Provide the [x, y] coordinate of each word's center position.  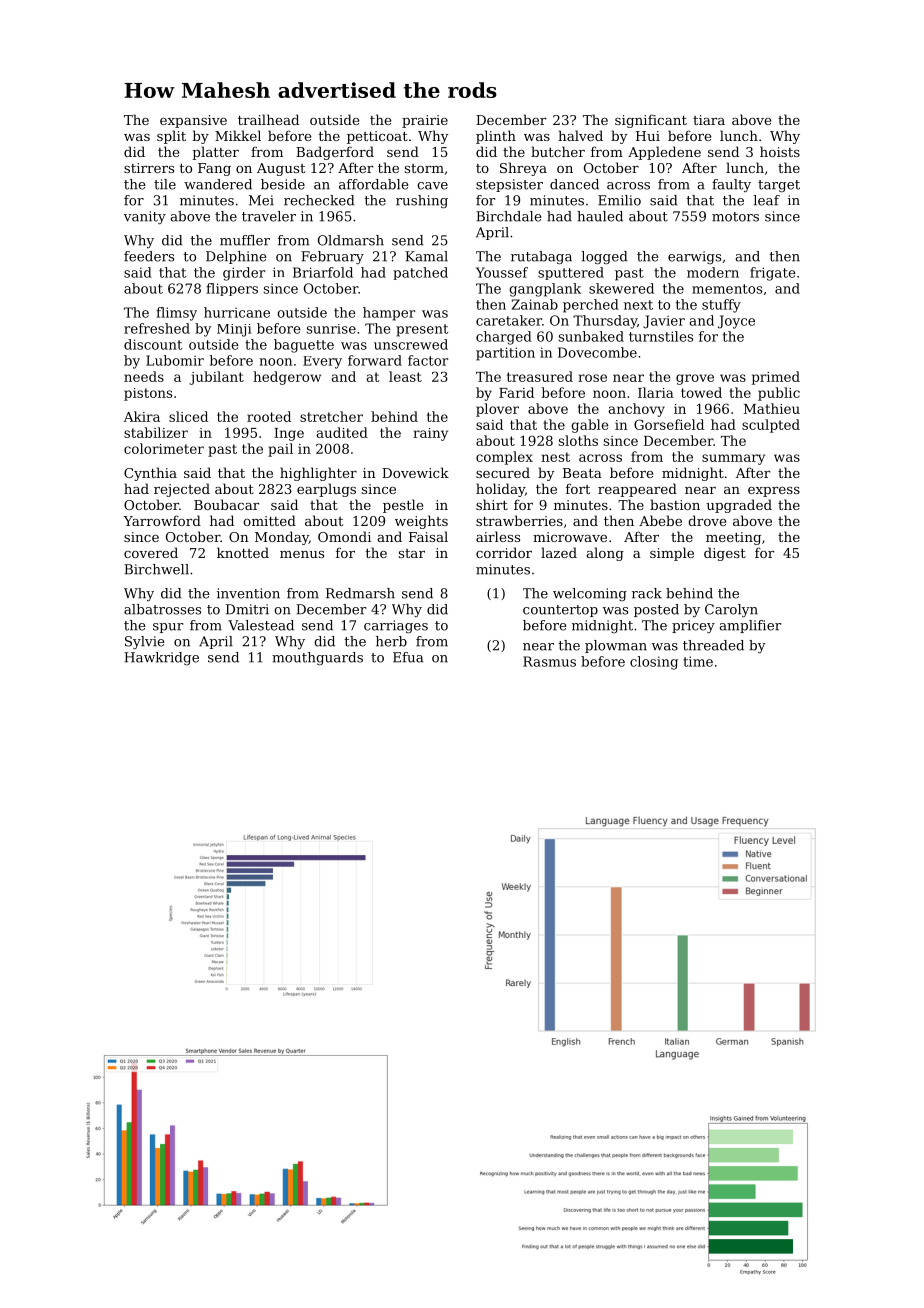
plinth [496, 137]
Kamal [426, 256]
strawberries [519, 520]
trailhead [268, 119]
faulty [731, 185]
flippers [232, 289]
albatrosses [162, 609]
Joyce [736, 322]
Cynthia [150, 474]
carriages [396, 626]
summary [733, 459]
